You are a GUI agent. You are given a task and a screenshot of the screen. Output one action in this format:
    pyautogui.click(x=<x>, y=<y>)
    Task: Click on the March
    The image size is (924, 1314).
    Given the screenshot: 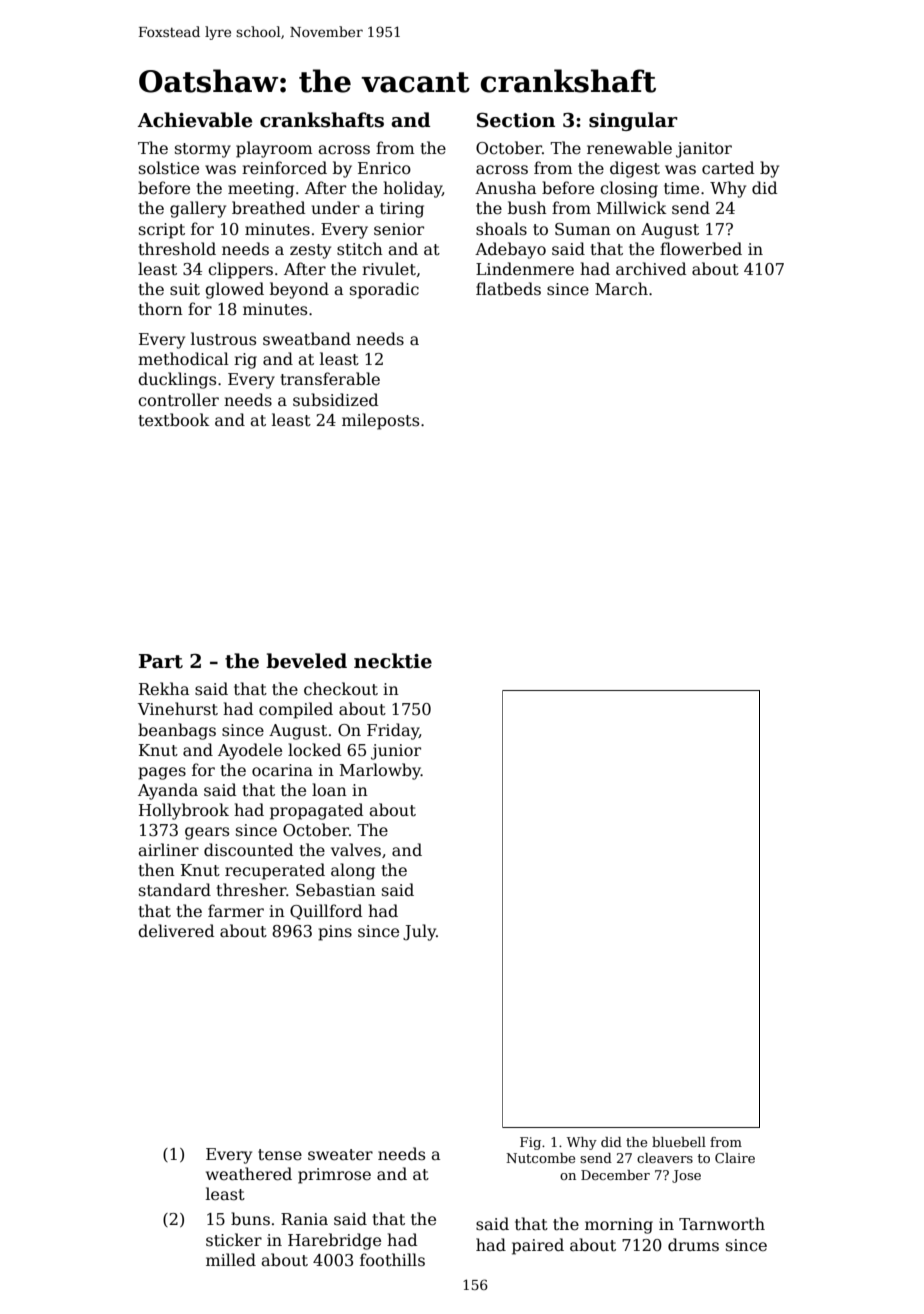 What is the action you would take?
    pyautogui.click(x=621, y=289)
